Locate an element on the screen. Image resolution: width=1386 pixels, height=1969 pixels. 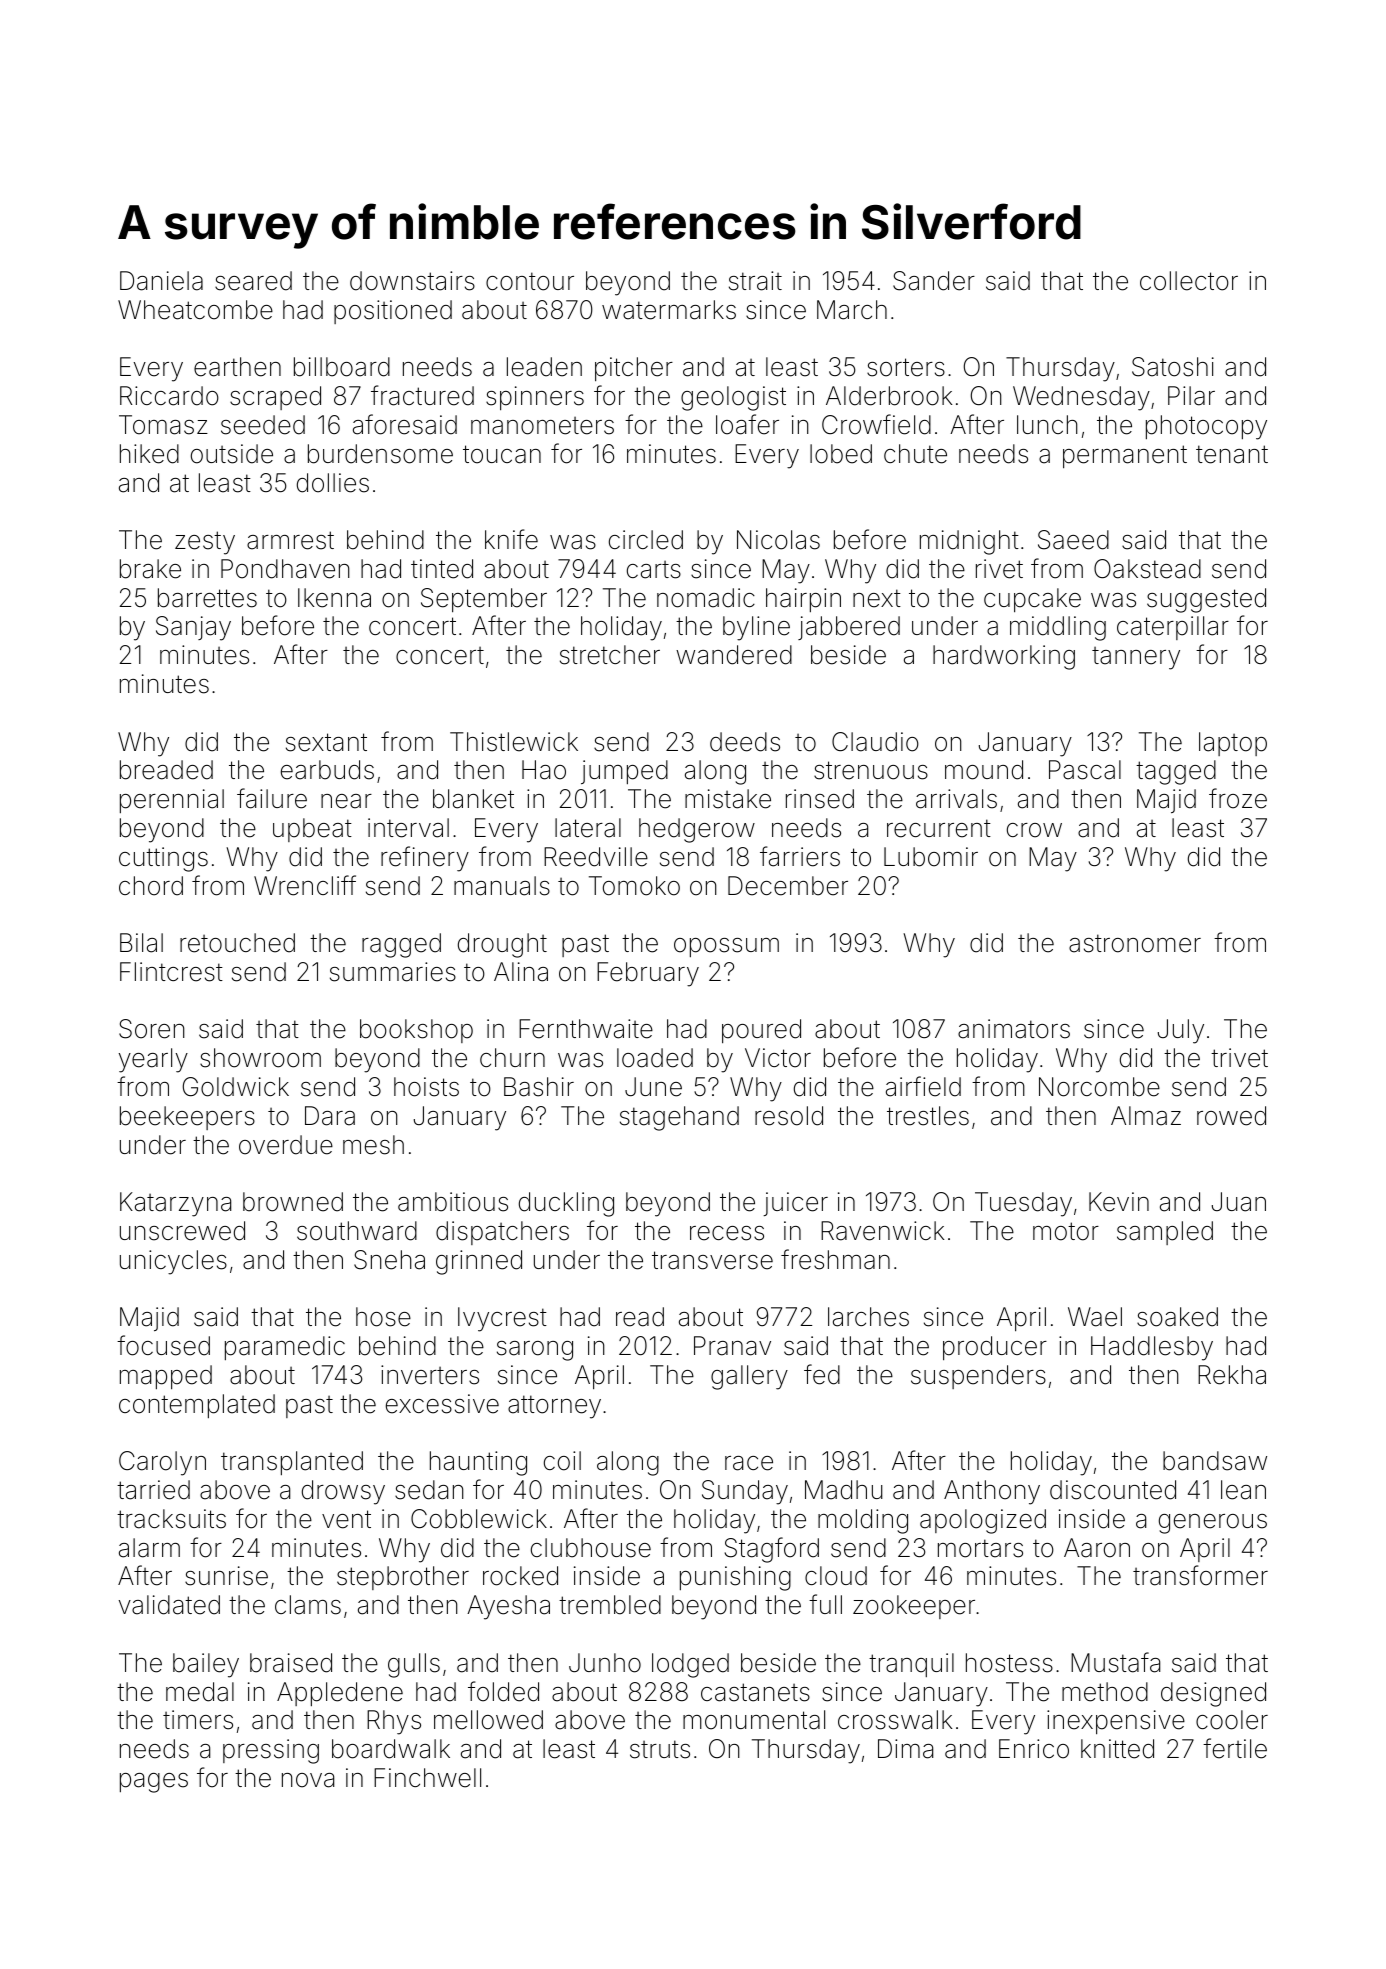
airfield is located at coordinates (923, 1086).
